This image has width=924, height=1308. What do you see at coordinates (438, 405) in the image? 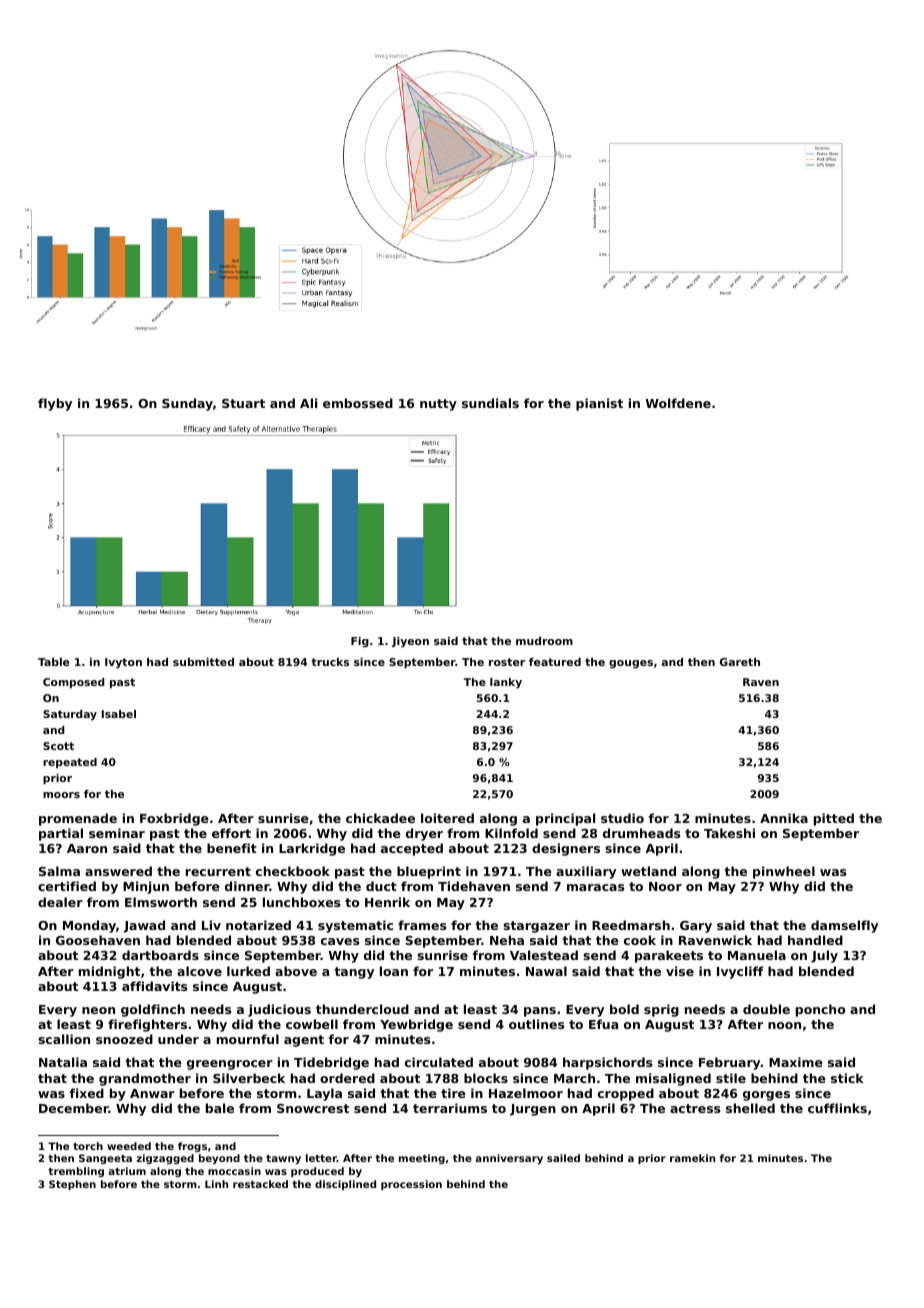
I see `nutty` at bounding box center [438, 405].
